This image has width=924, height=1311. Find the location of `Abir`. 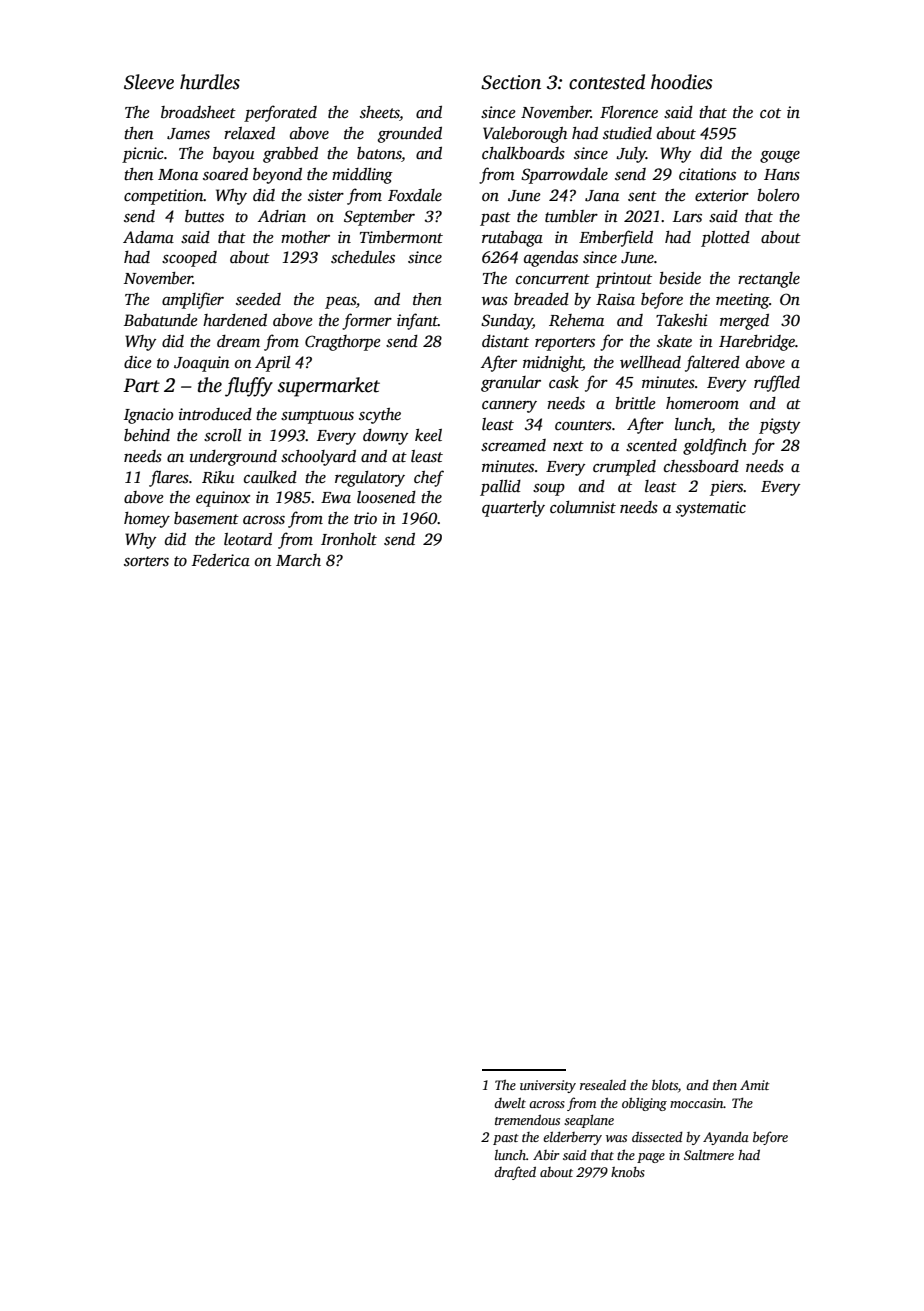

Abir is located at coordinates (546, 1155).
